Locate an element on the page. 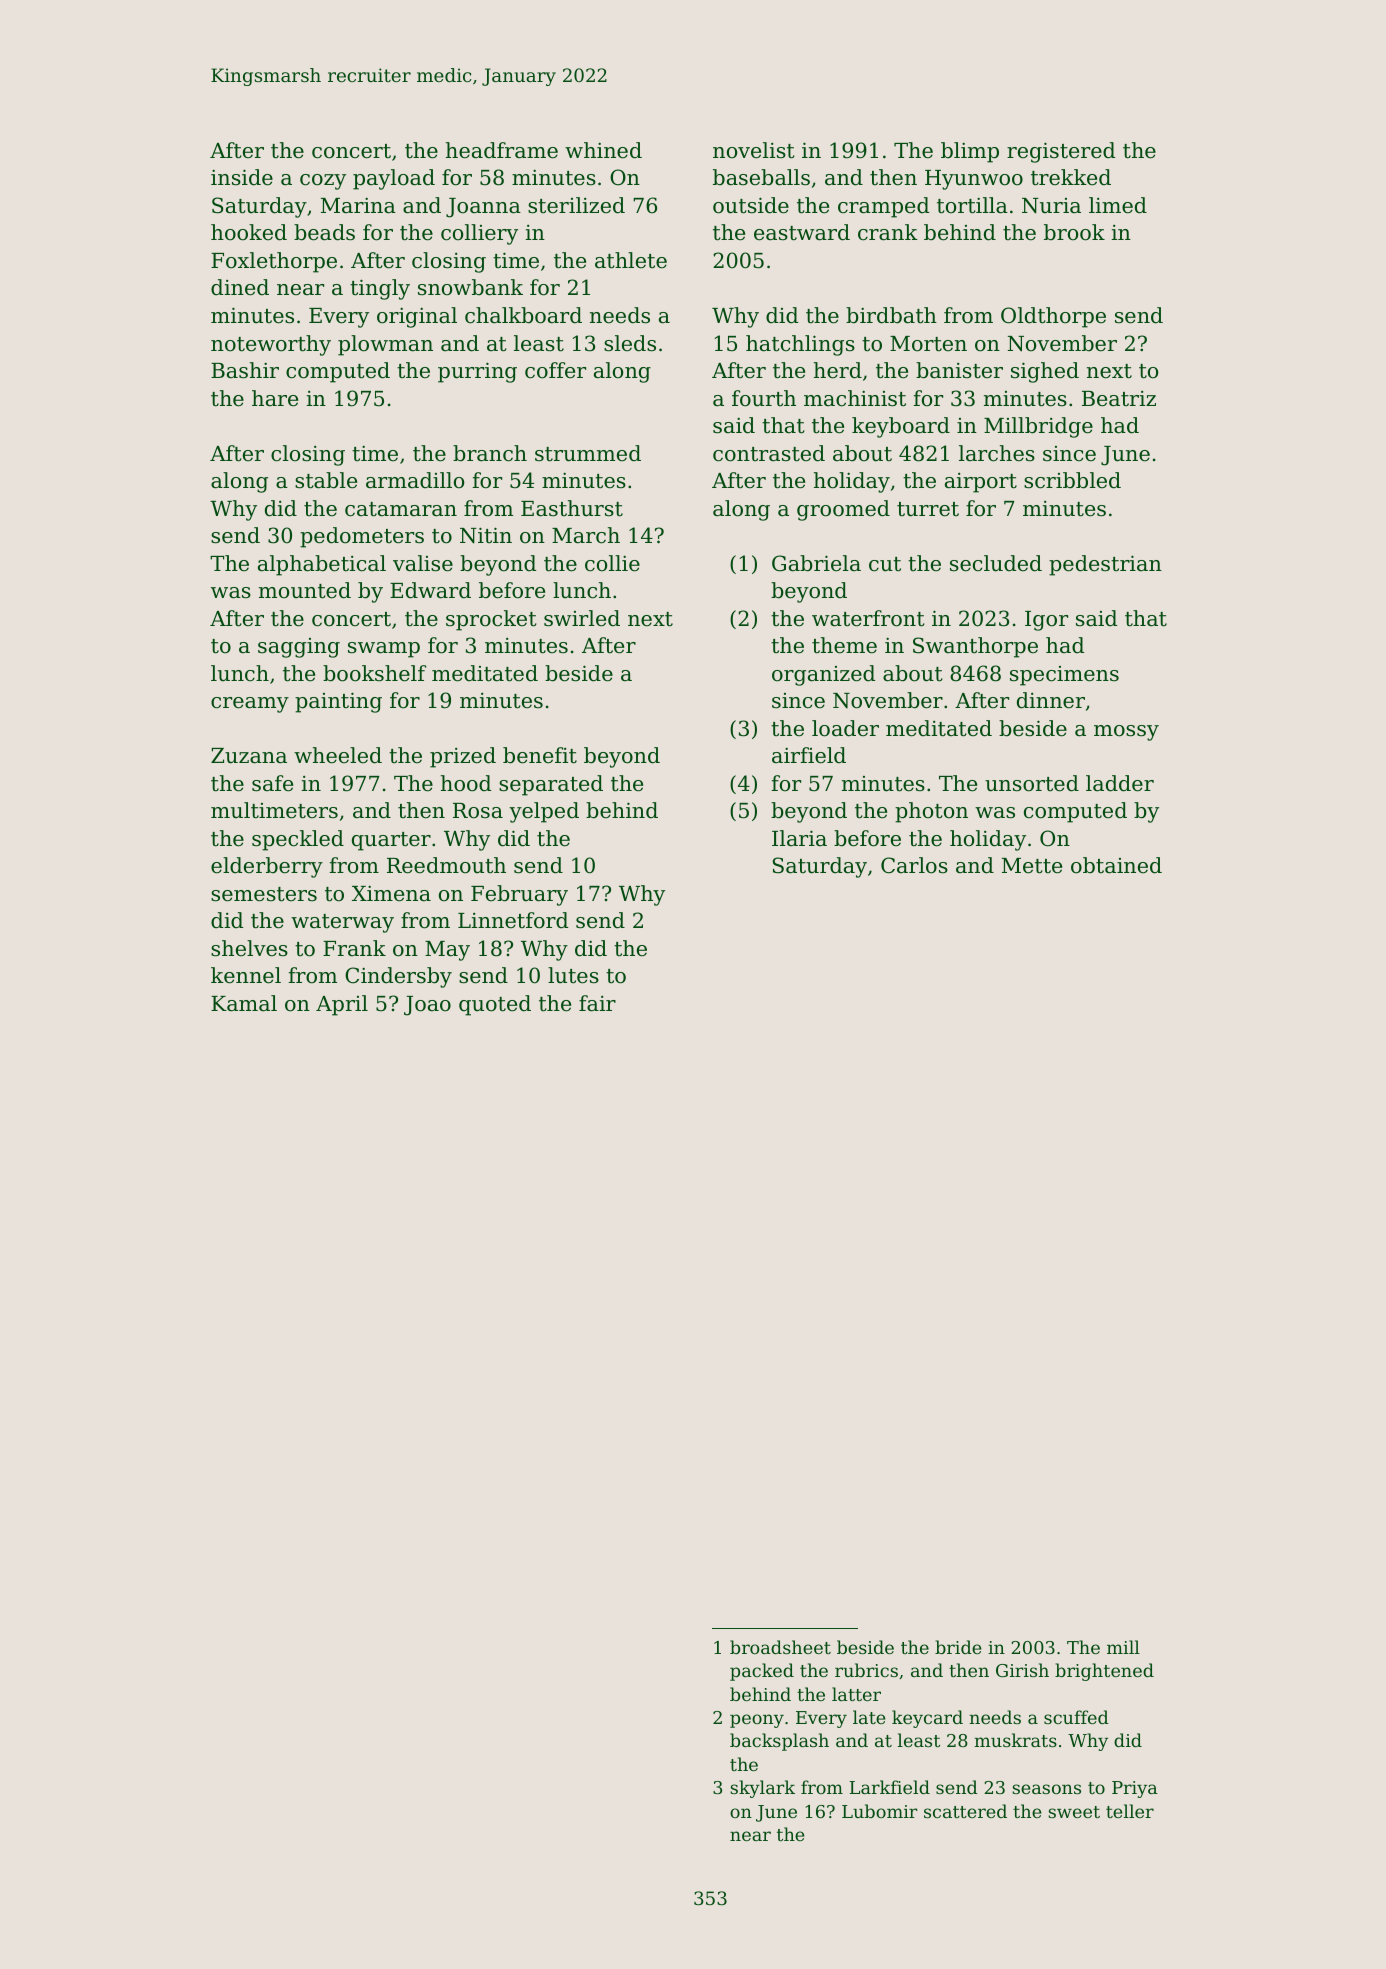 The image size is (1386, 1969). Kamal is located at coordinates (244, 1003).
